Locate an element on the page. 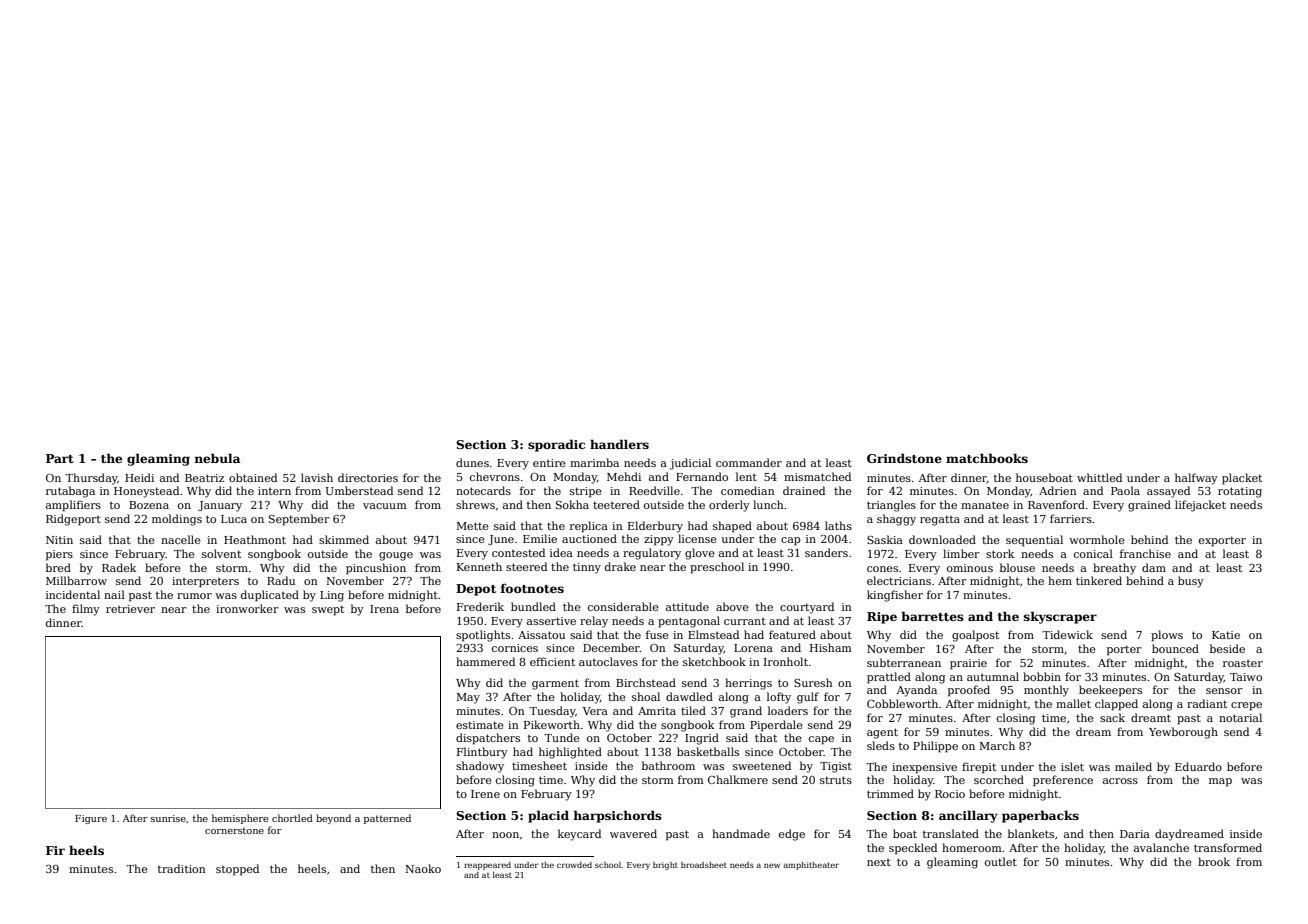 The height and width of the document is (924, 1308). nebula is located at coordinates (217, 458).
